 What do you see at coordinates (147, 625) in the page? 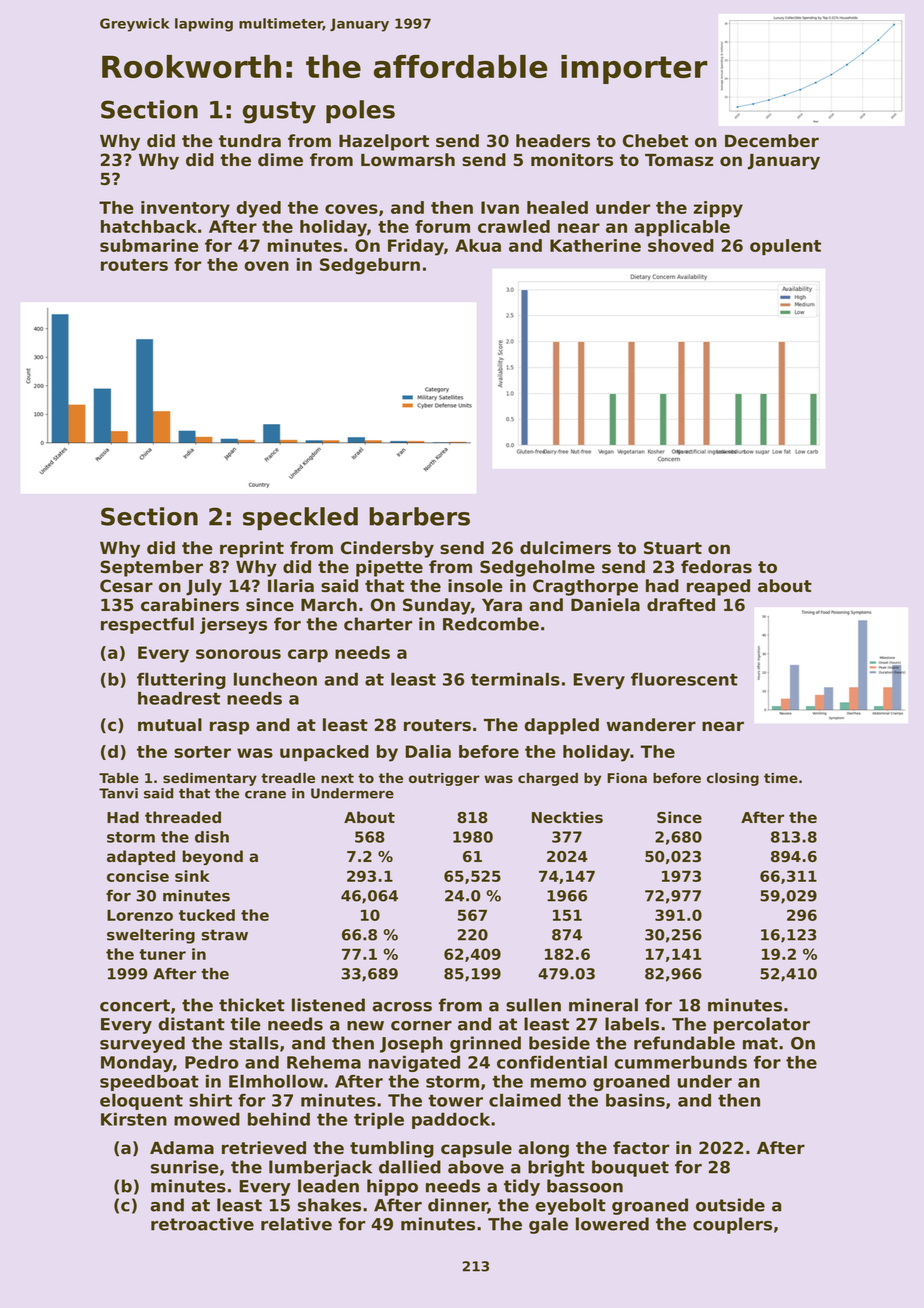
I see `respectful` at bounding box center [147, 625].
